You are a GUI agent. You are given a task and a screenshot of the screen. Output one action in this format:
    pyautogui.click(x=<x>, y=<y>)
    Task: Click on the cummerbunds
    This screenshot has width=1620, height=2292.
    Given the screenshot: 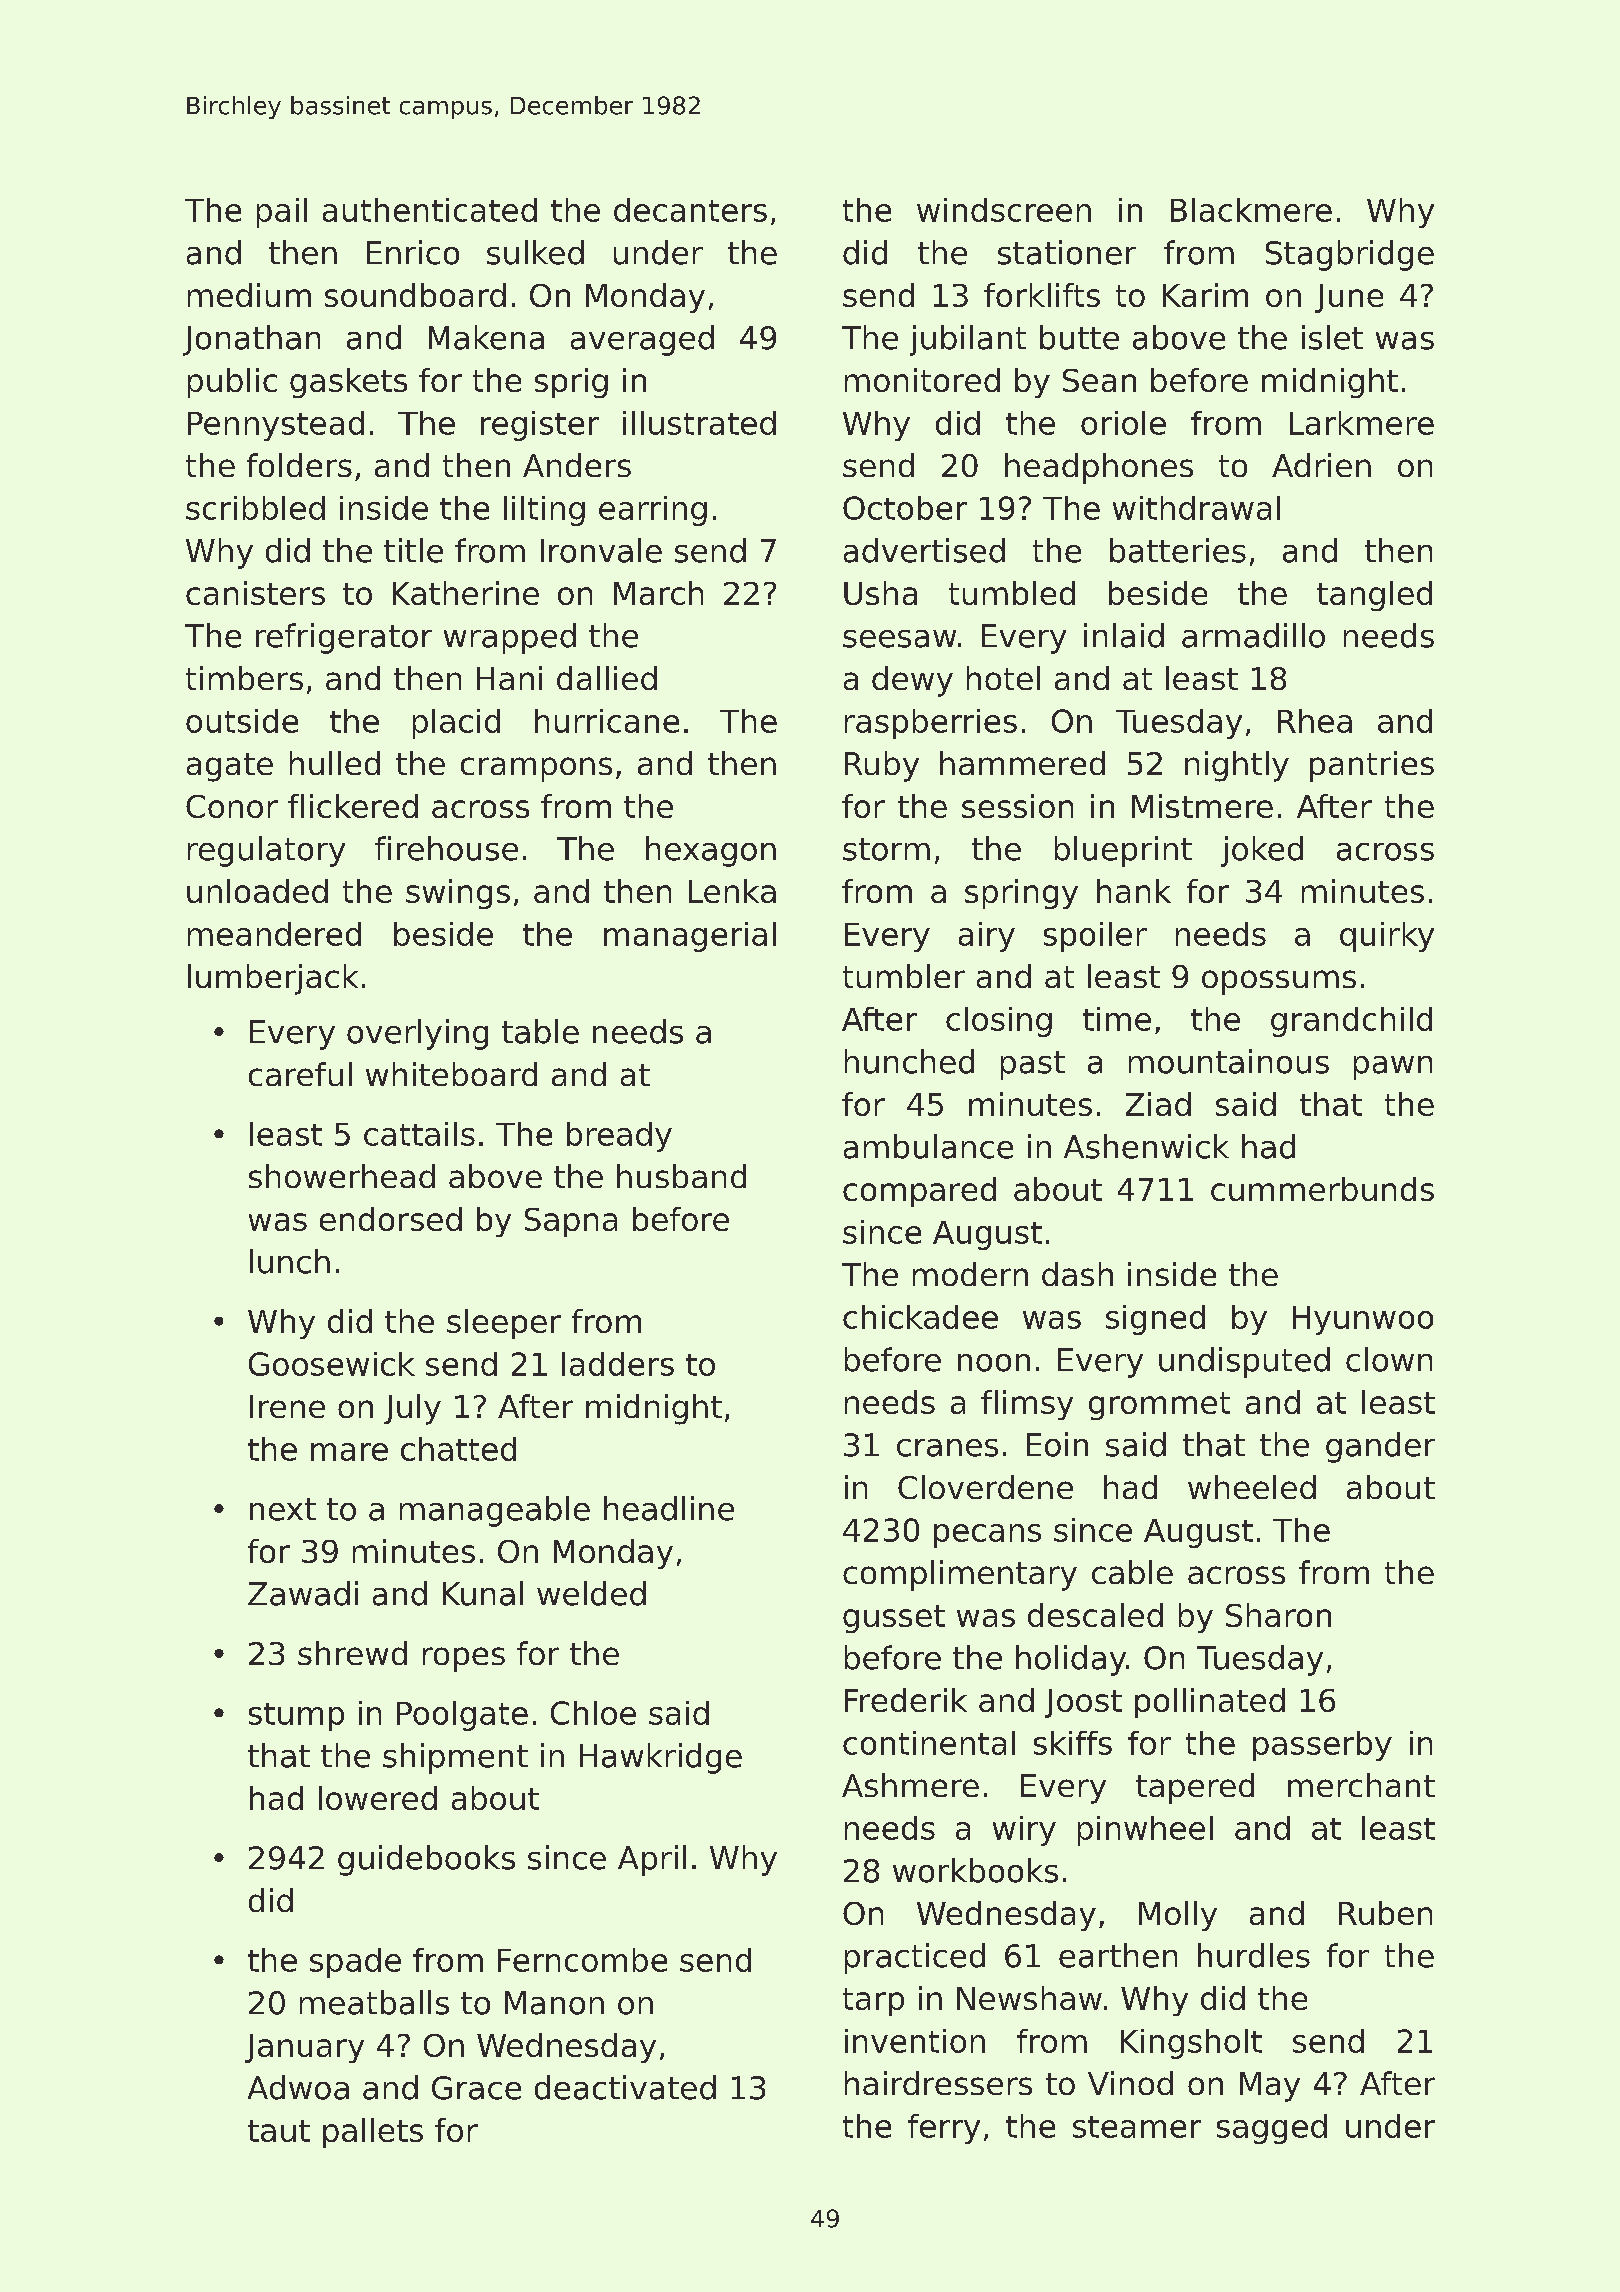 What is the action you would take?
    pyautogui.click(x=1322, y=1189)
